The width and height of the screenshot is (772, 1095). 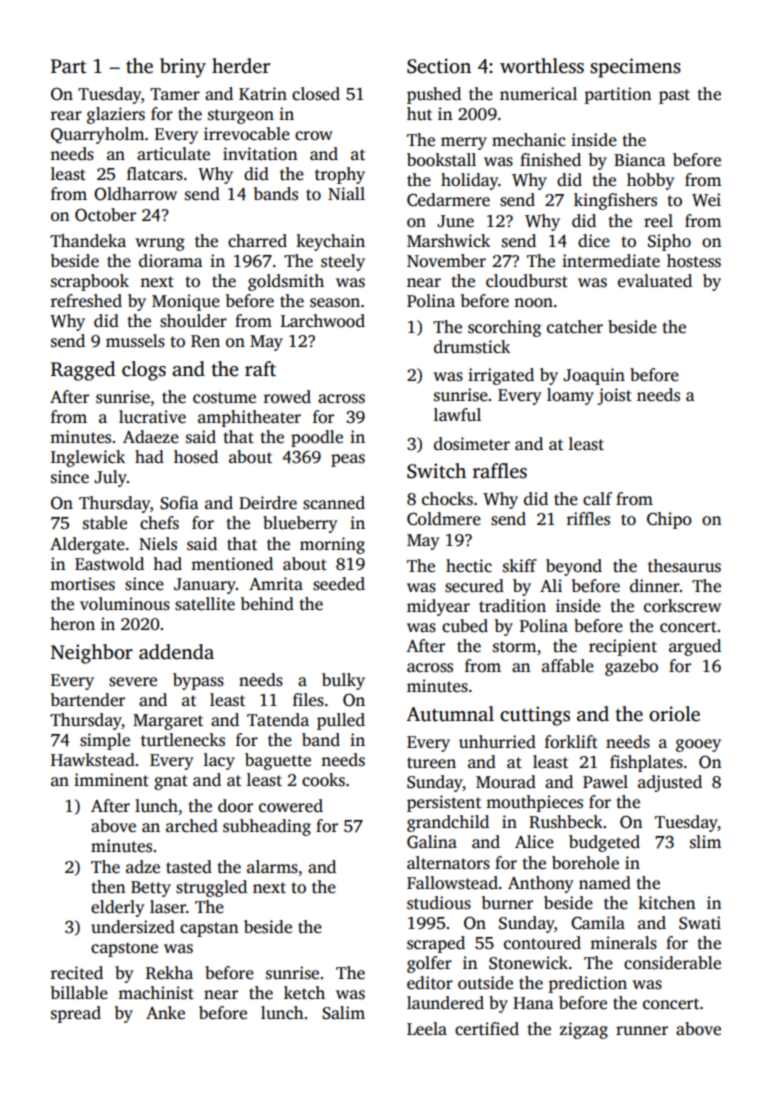 I want to click on Tamer, so click(x=175, y=94).
